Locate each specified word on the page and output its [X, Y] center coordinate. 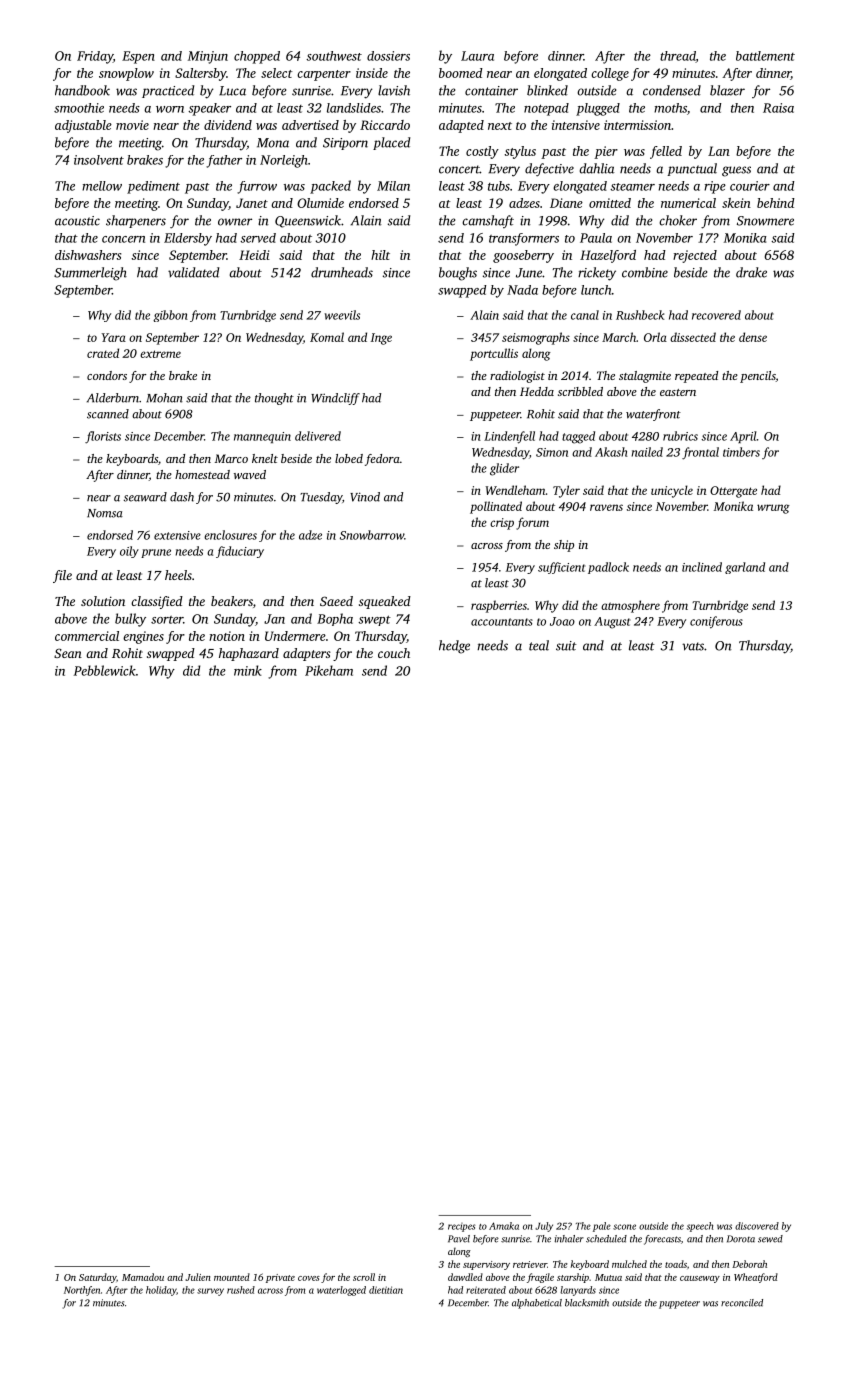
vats [693, 646]
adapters [307, 654]
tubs [499, 186]
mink [248, 670]
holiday [161, 1291]
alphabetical [537, 1304]
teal [539, 645]
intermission [637, 125]
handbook [82, 90]
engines [143, 637]
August [612, 623]
